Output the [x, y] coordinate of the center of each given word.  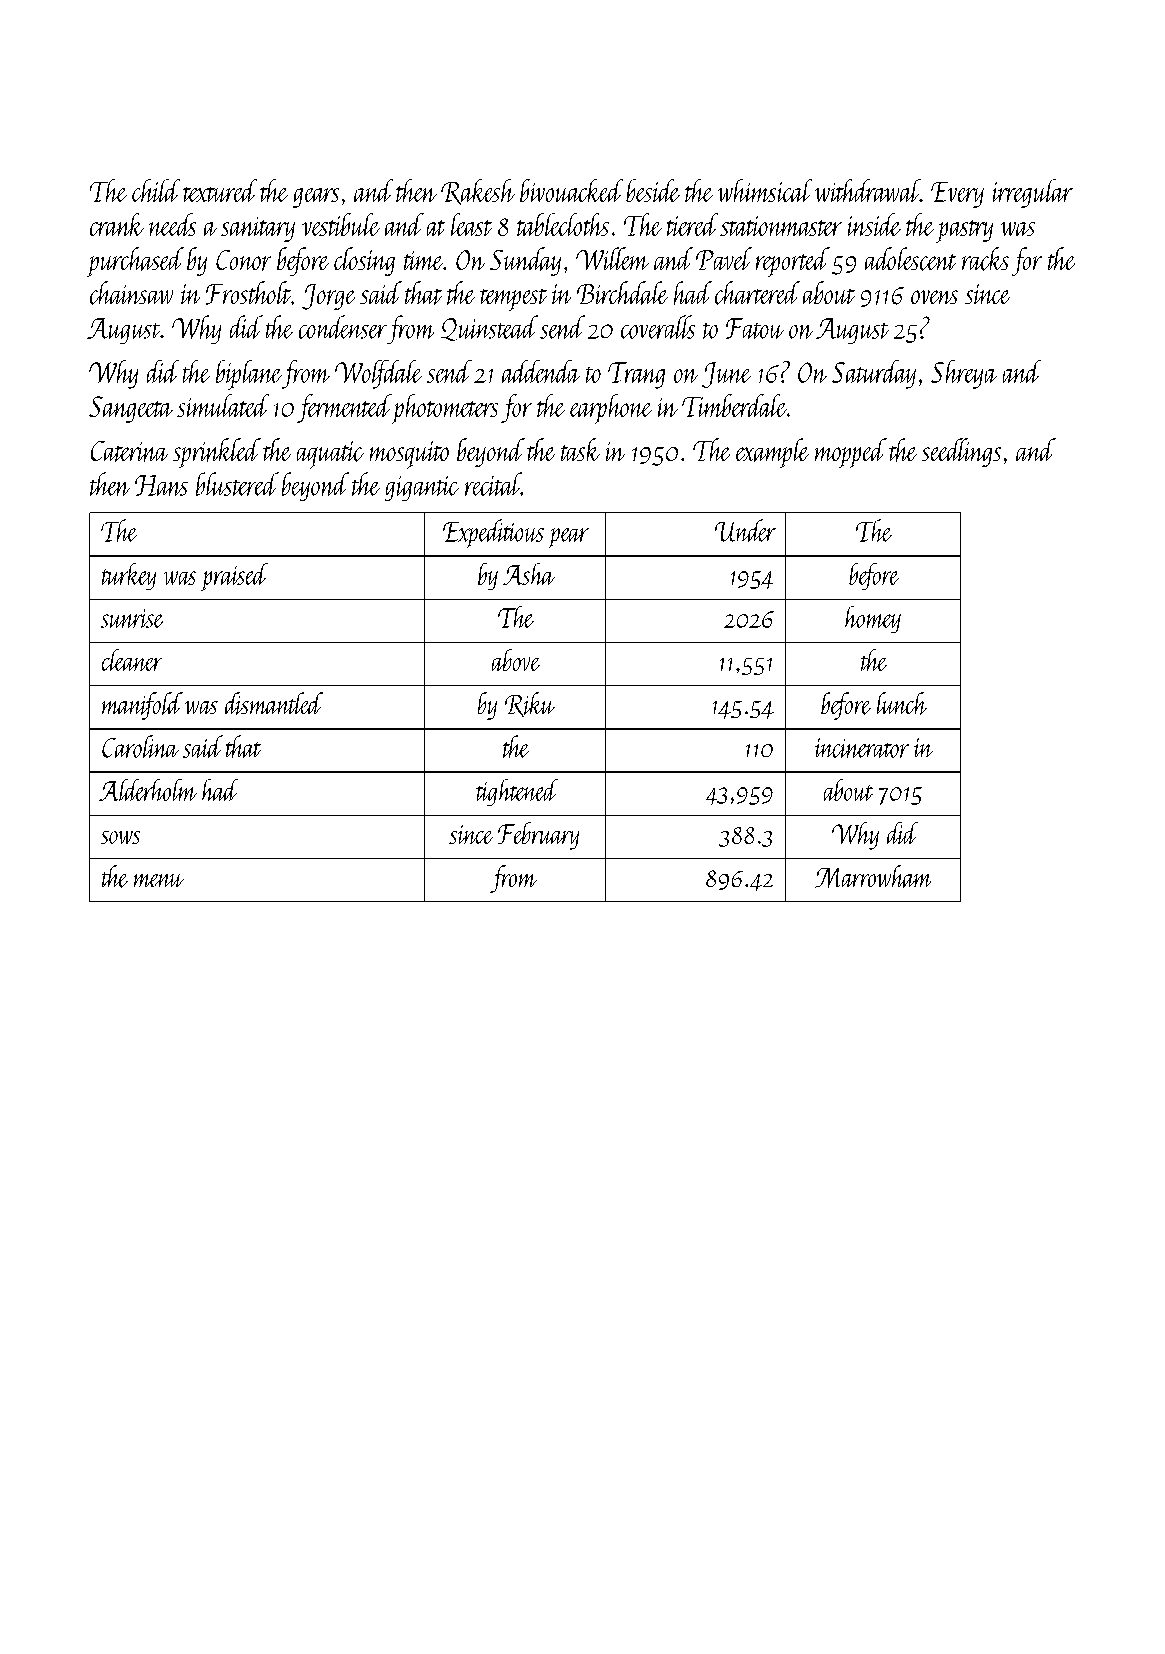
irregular [1033, 193]
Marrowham [873, 876]
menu [159, 880]
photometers [445, 409]
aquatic [330, 455]
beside [653, 190]
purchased [135, 262]
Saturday [874, 374]
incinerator [862, 748]
